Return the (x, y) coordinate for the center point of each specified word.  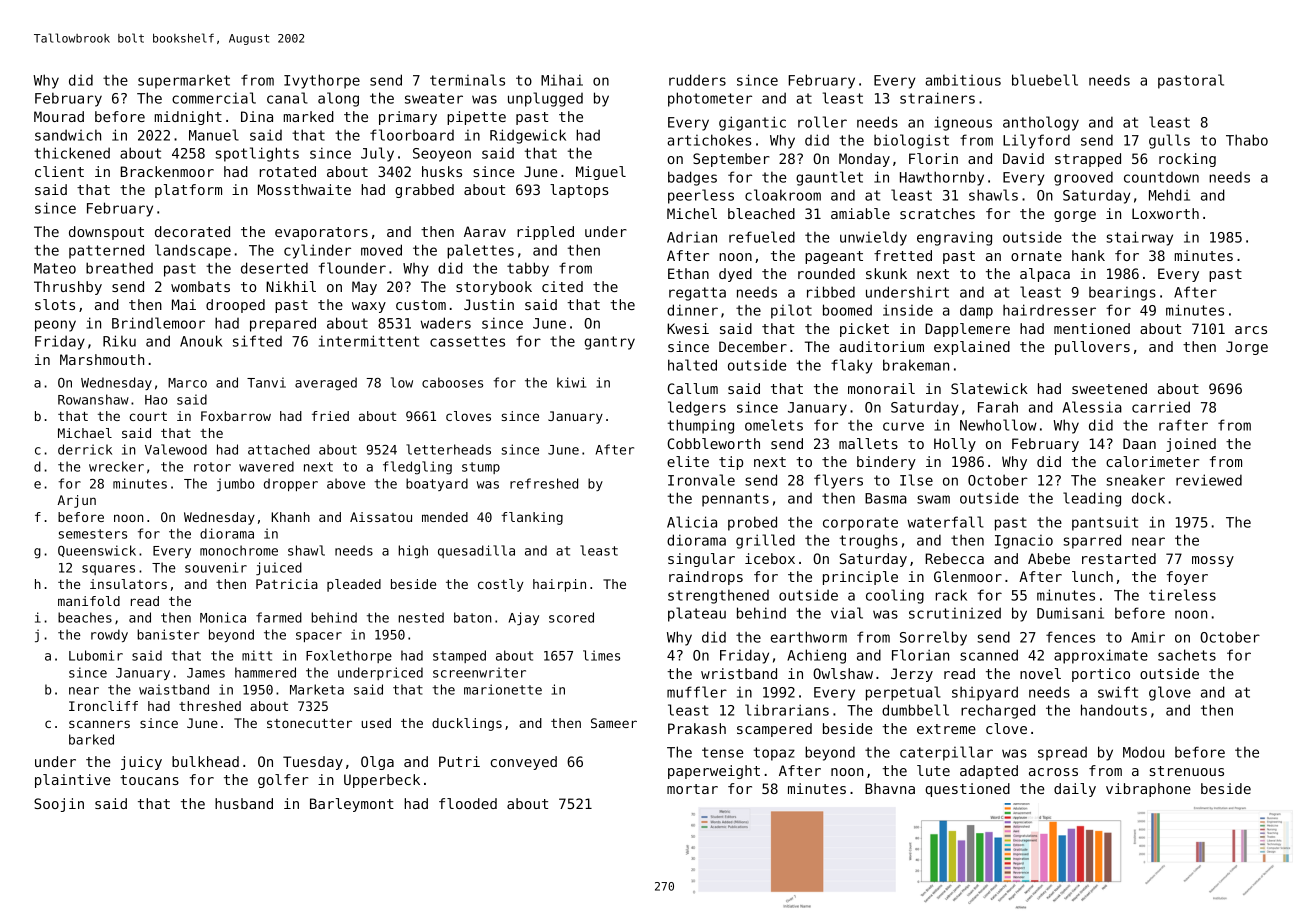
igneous (963, 123)
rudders (697, 80)
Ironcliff (103, 706)
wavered (266, 466)
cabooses (452, 382)
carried (1161, 407)
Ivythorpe (322, 81)
